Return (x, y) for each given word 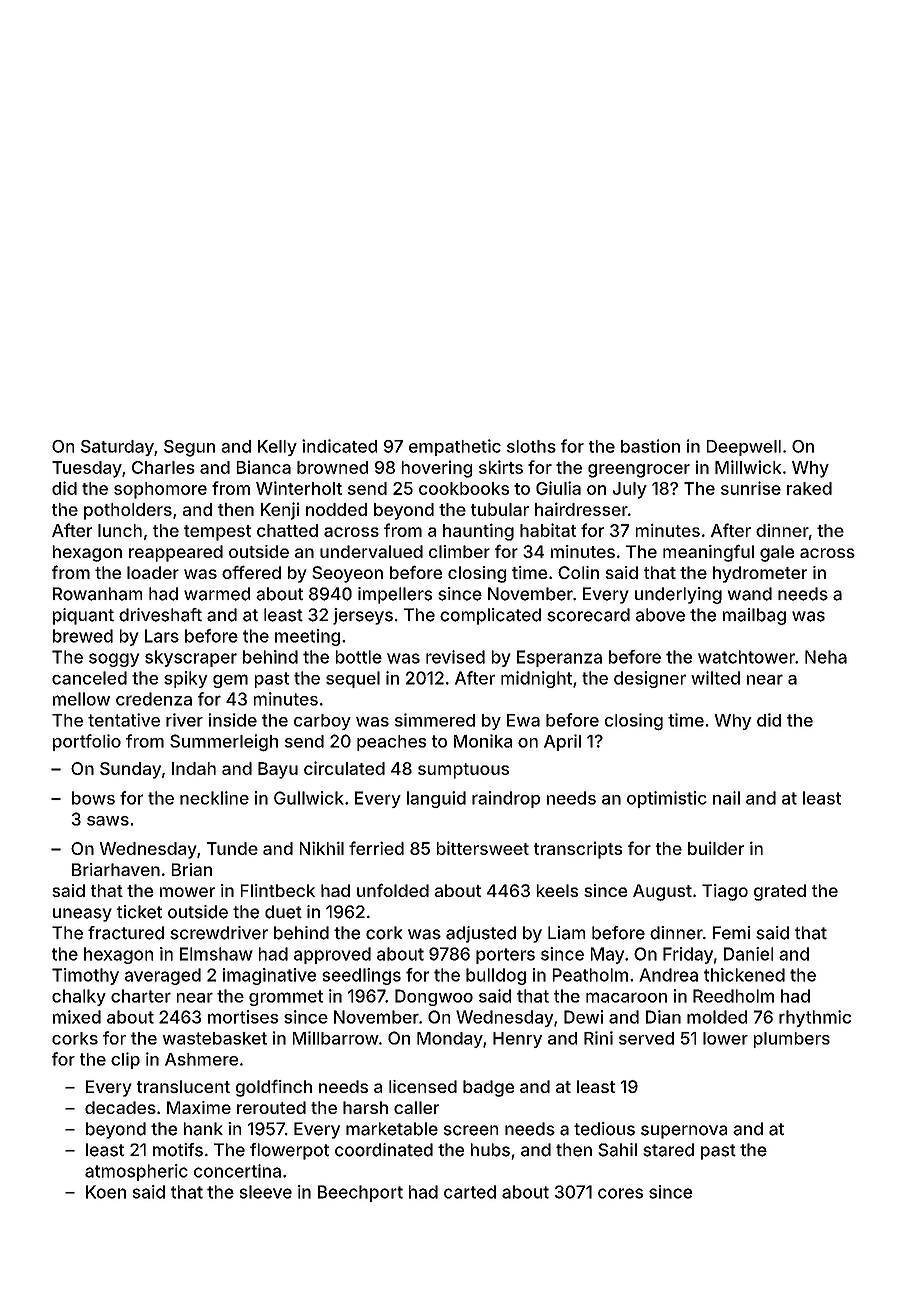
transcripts (578, 850)
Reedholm (733, 996)
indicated (339, 446)
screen (471, 1130)
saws (108, 821)
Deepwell (744, 448)
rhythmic (815, 1018)
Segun (189, 448)
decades (120, 1107)
